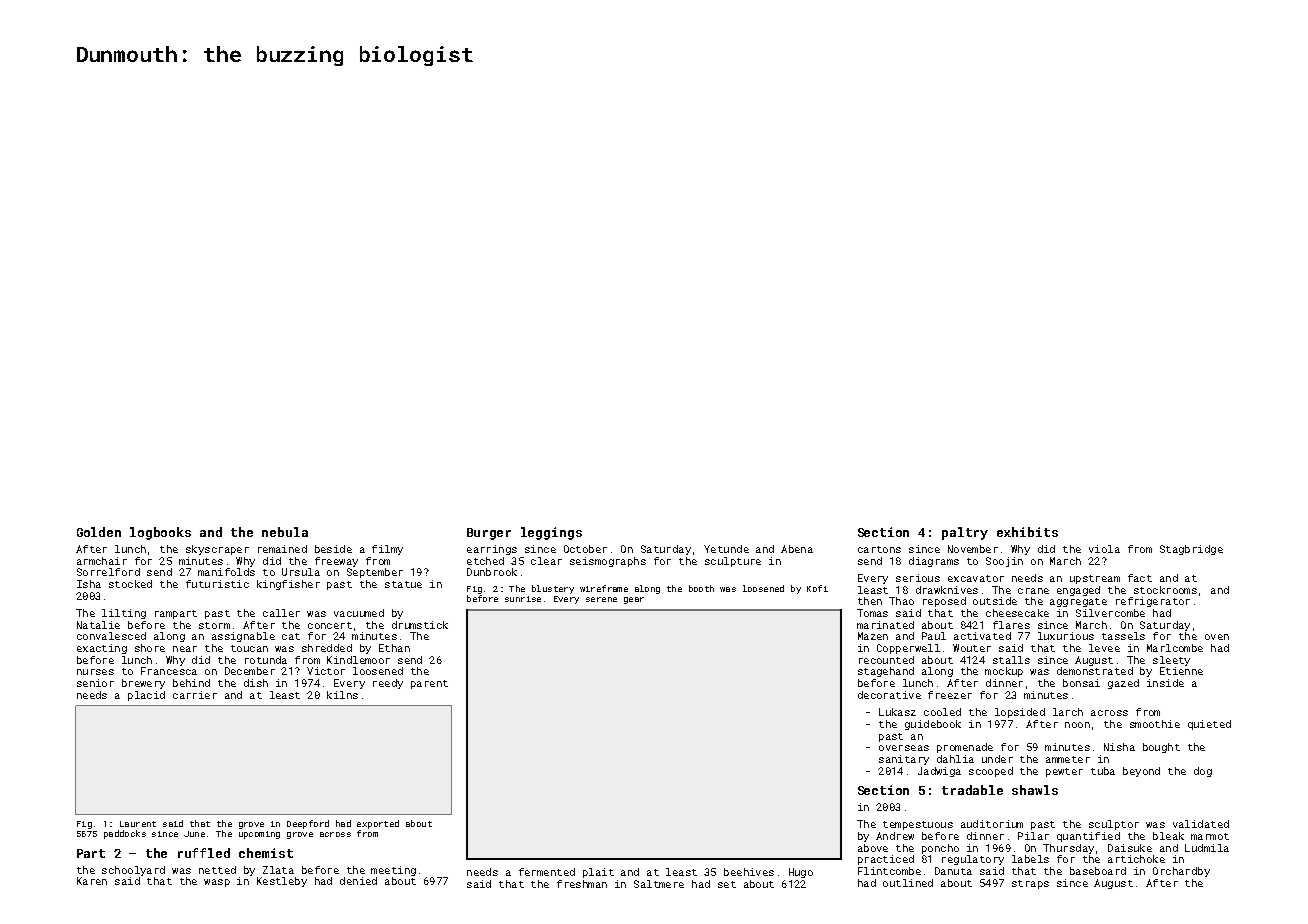 This document has width=1308, height=924. What do you see at coordinates (1201, 824) in the document?
I see `validated` at bounding box center [1201, 824].
